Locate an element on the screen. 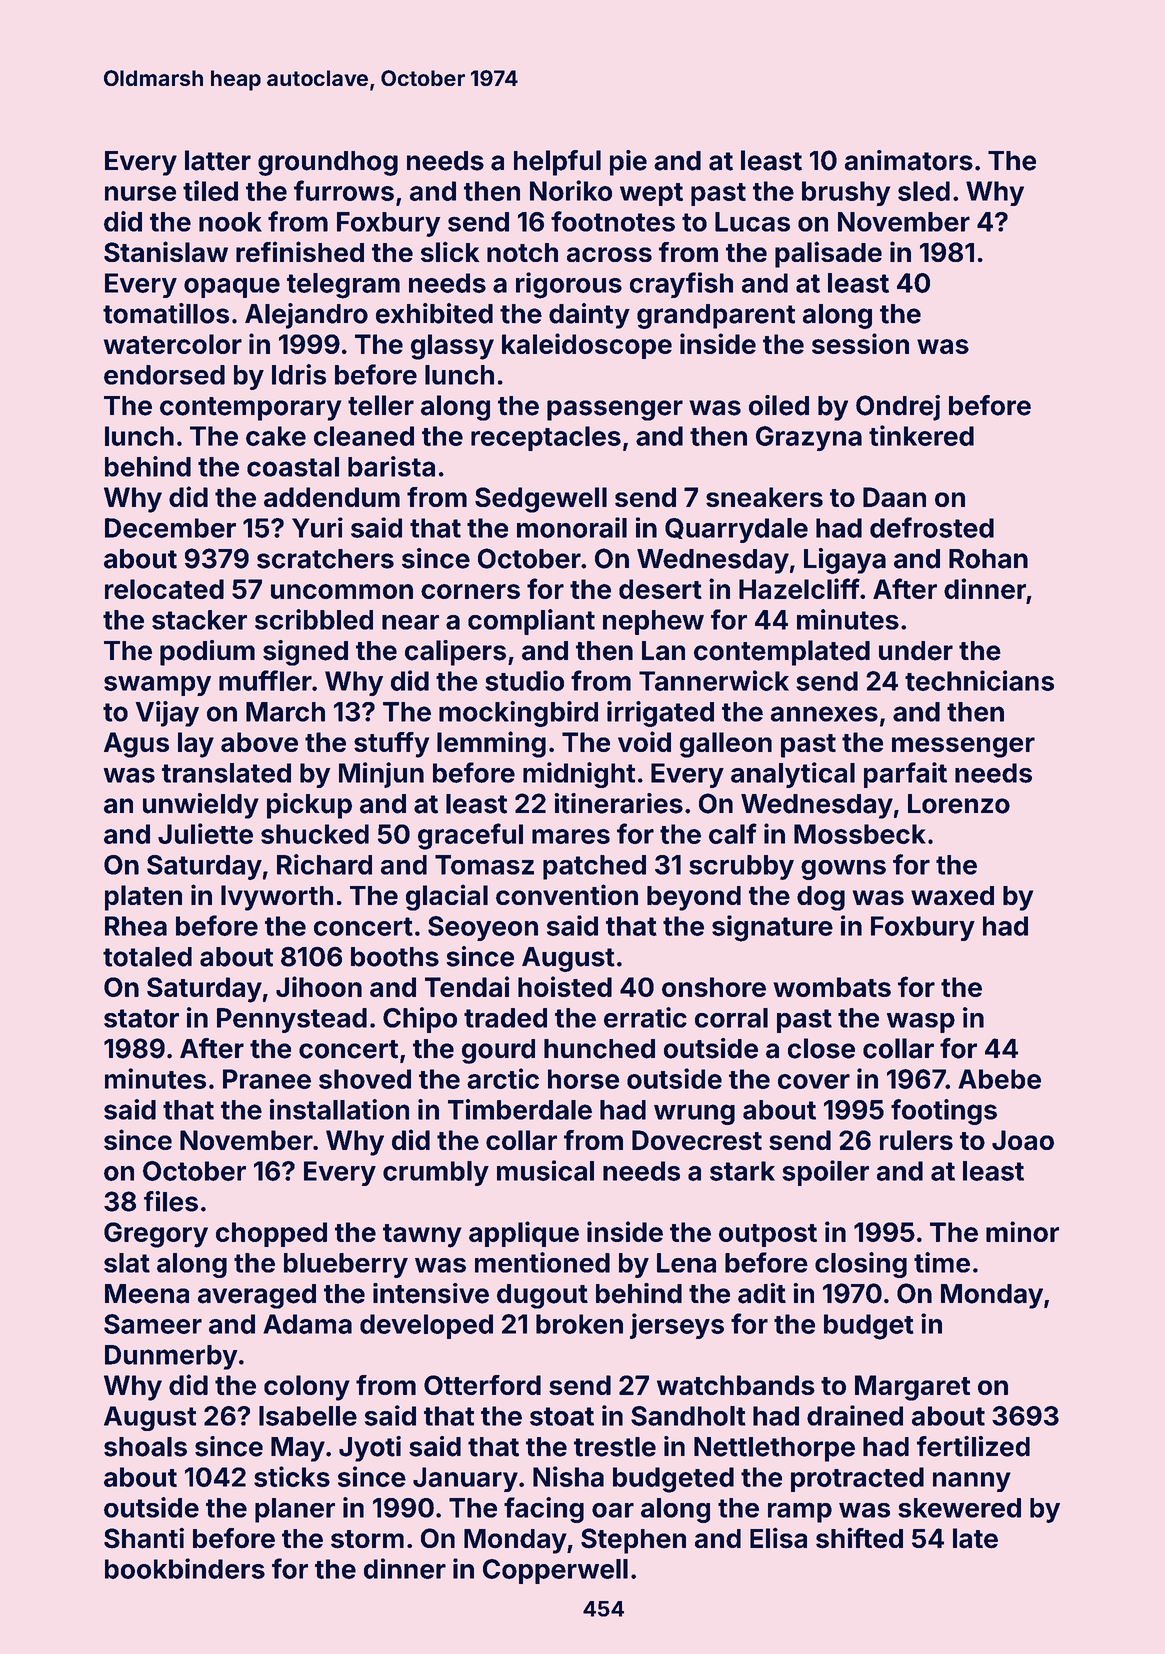  Copperwell is located at coordinates (555, 1571).
